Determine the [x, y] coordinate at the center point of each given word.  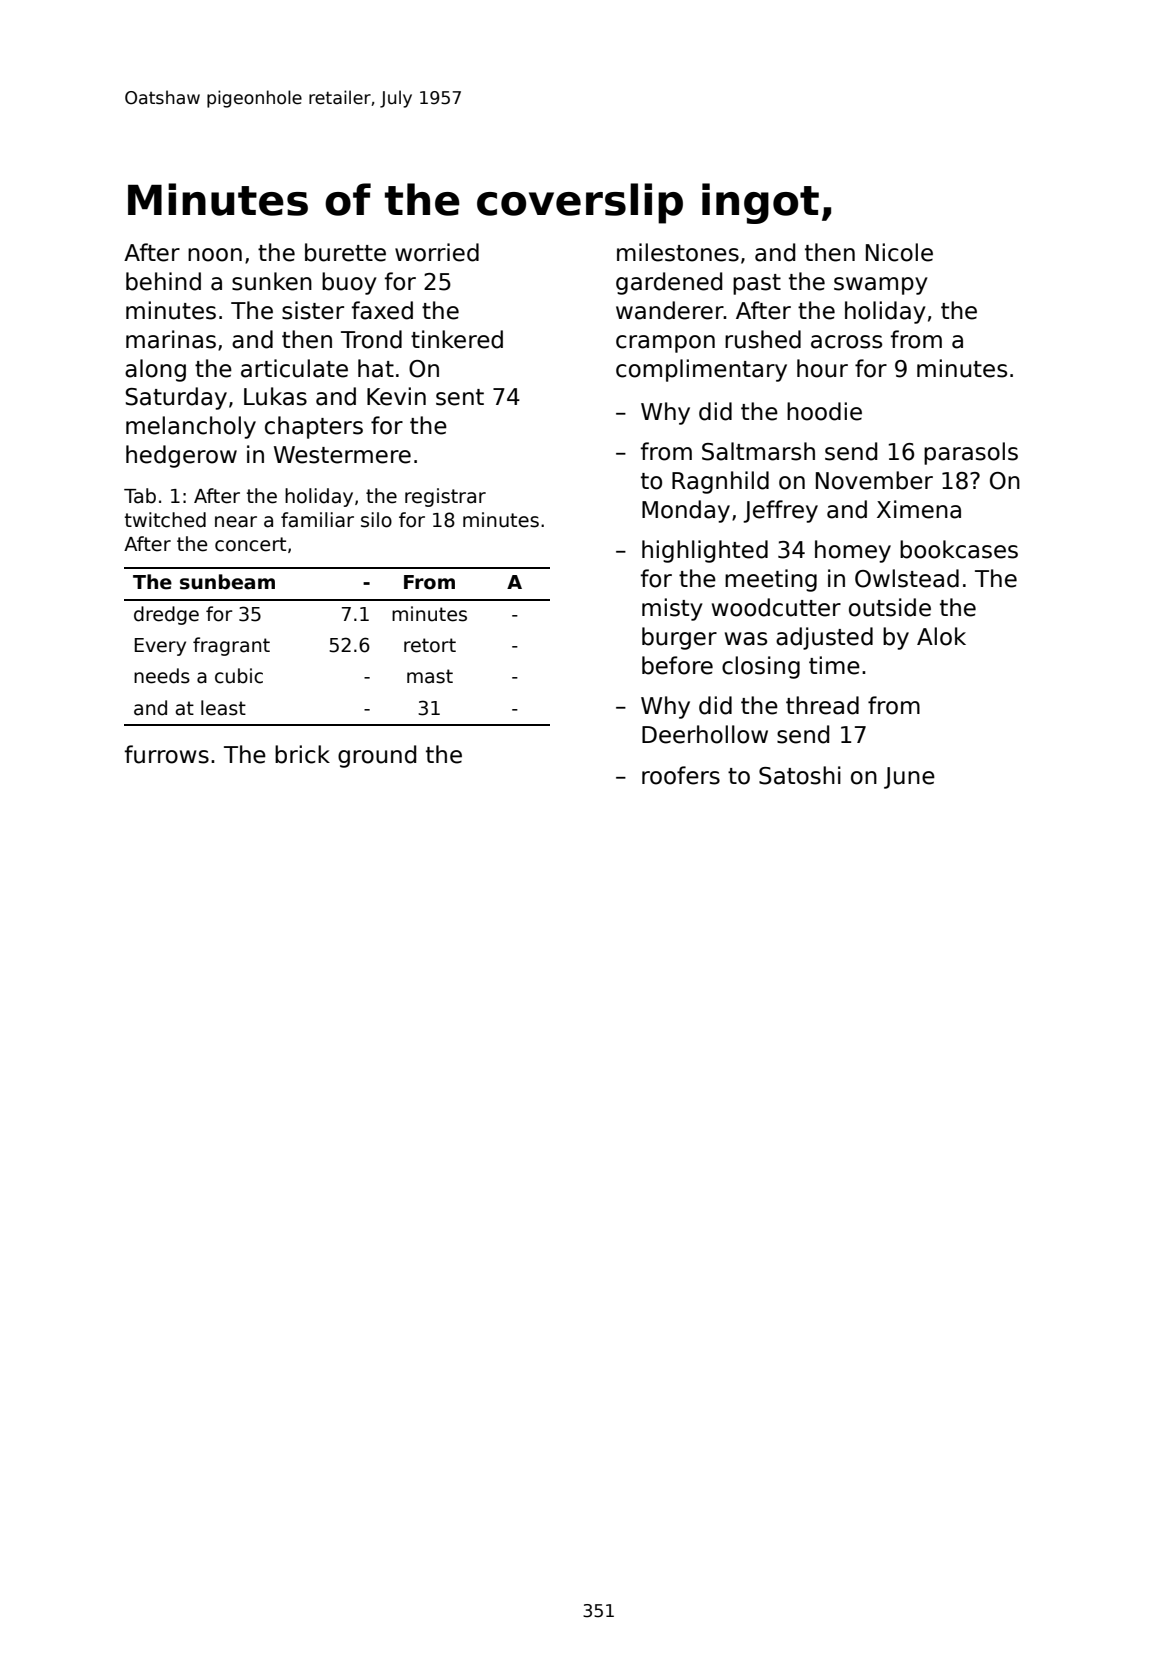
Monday [686, 511]
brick [302, 754]
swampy [881, 286]
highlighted [705, 551]
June [909, 778]
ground [377, 756]
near [236, 522]
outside [890, 607]
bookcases [959, 549]
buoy [349, 283]
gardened [669, 283]
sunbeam [227, 582]
